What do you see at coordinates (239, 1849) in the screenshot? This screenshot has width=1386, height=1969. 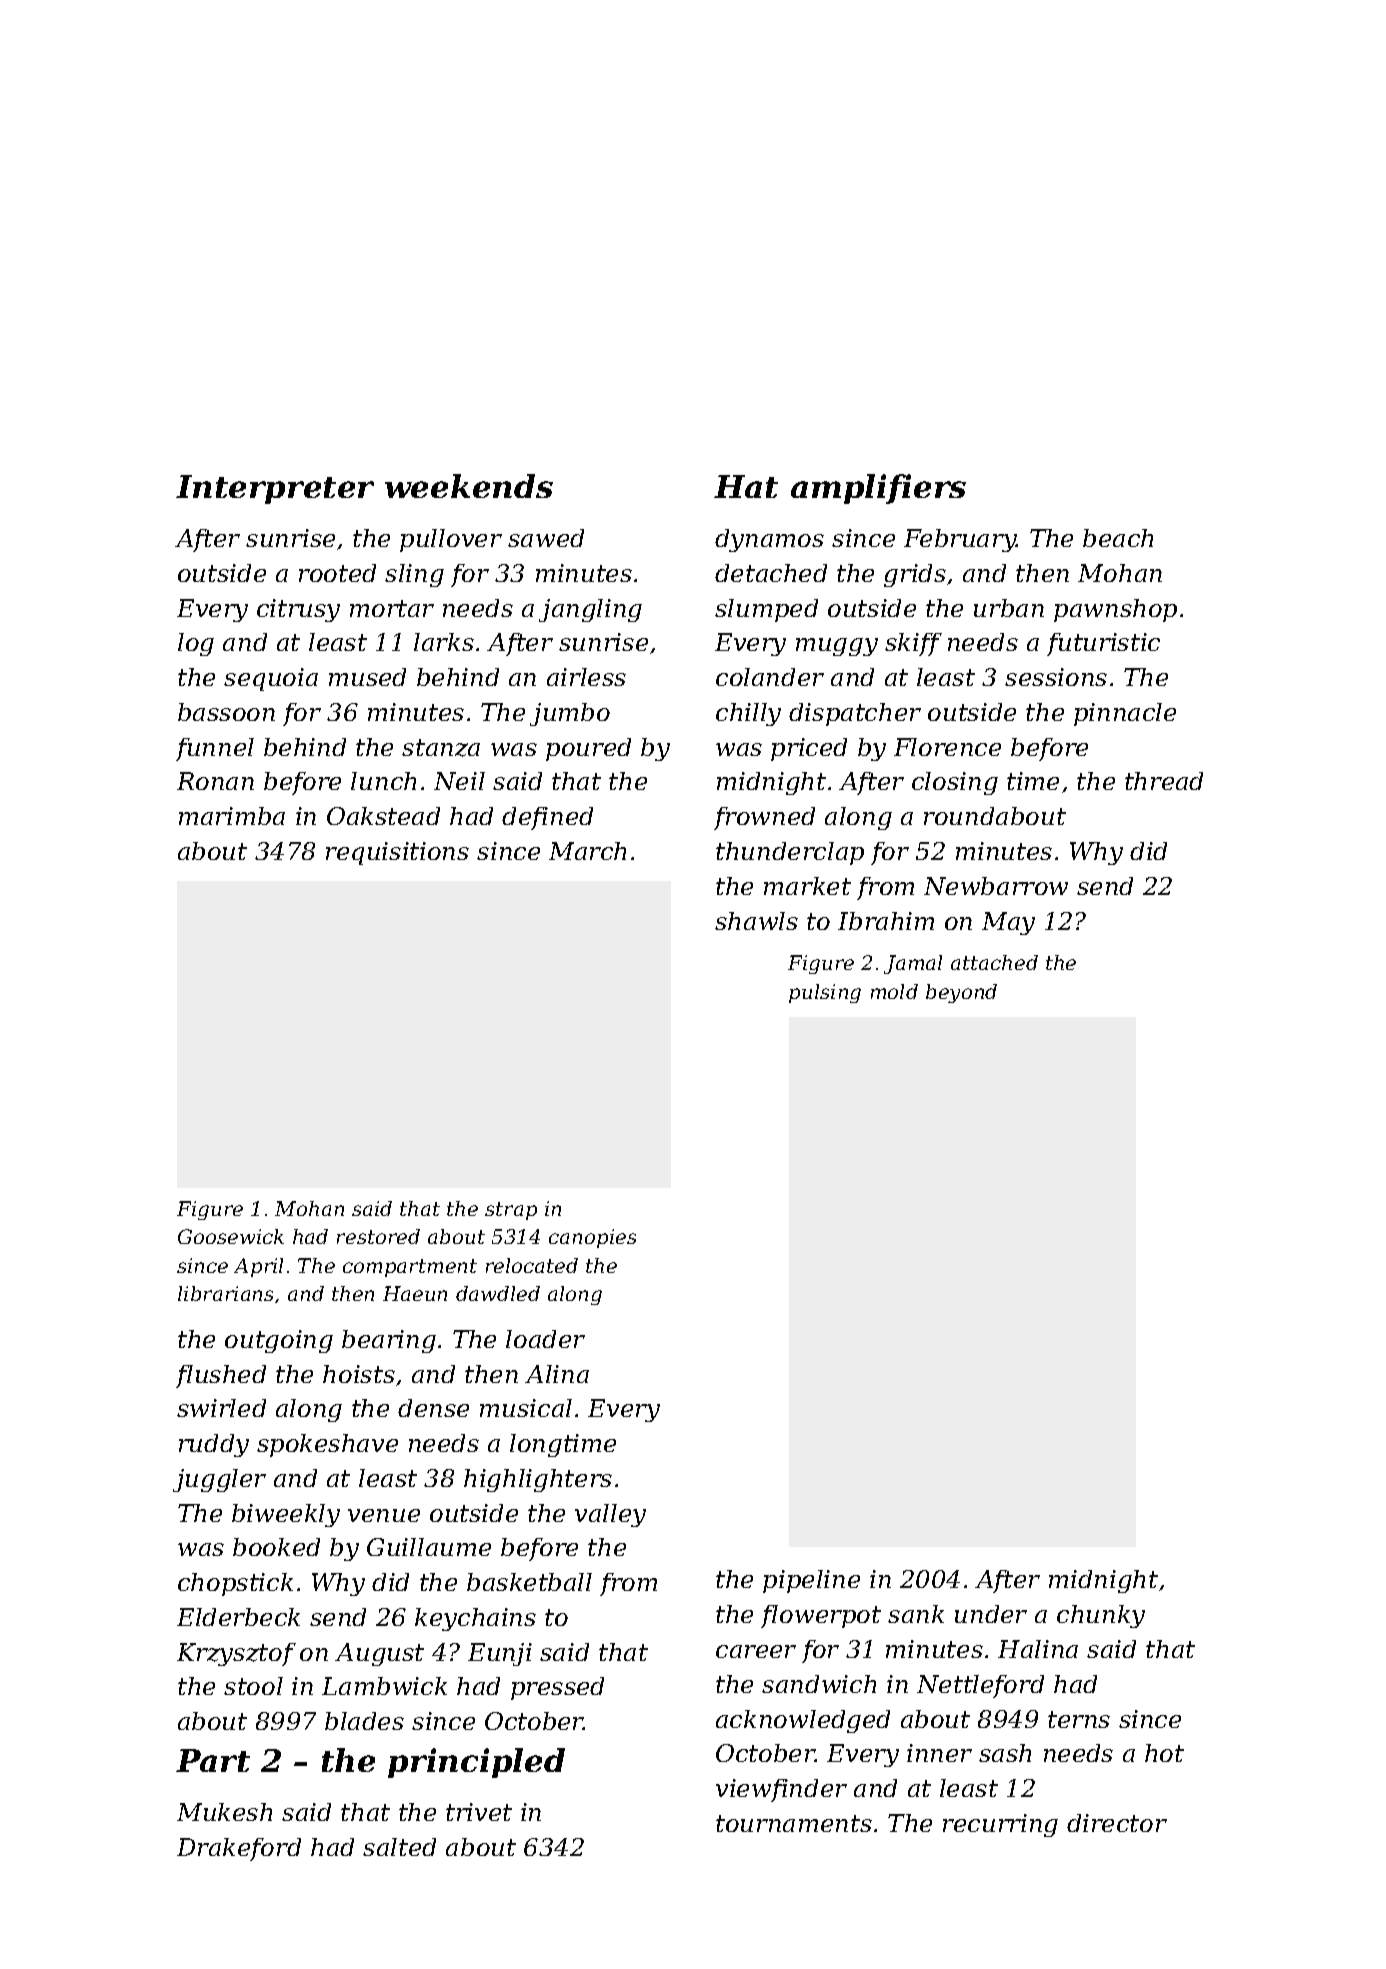 I see `Drakeford` at bounding box center [239, 1849].
